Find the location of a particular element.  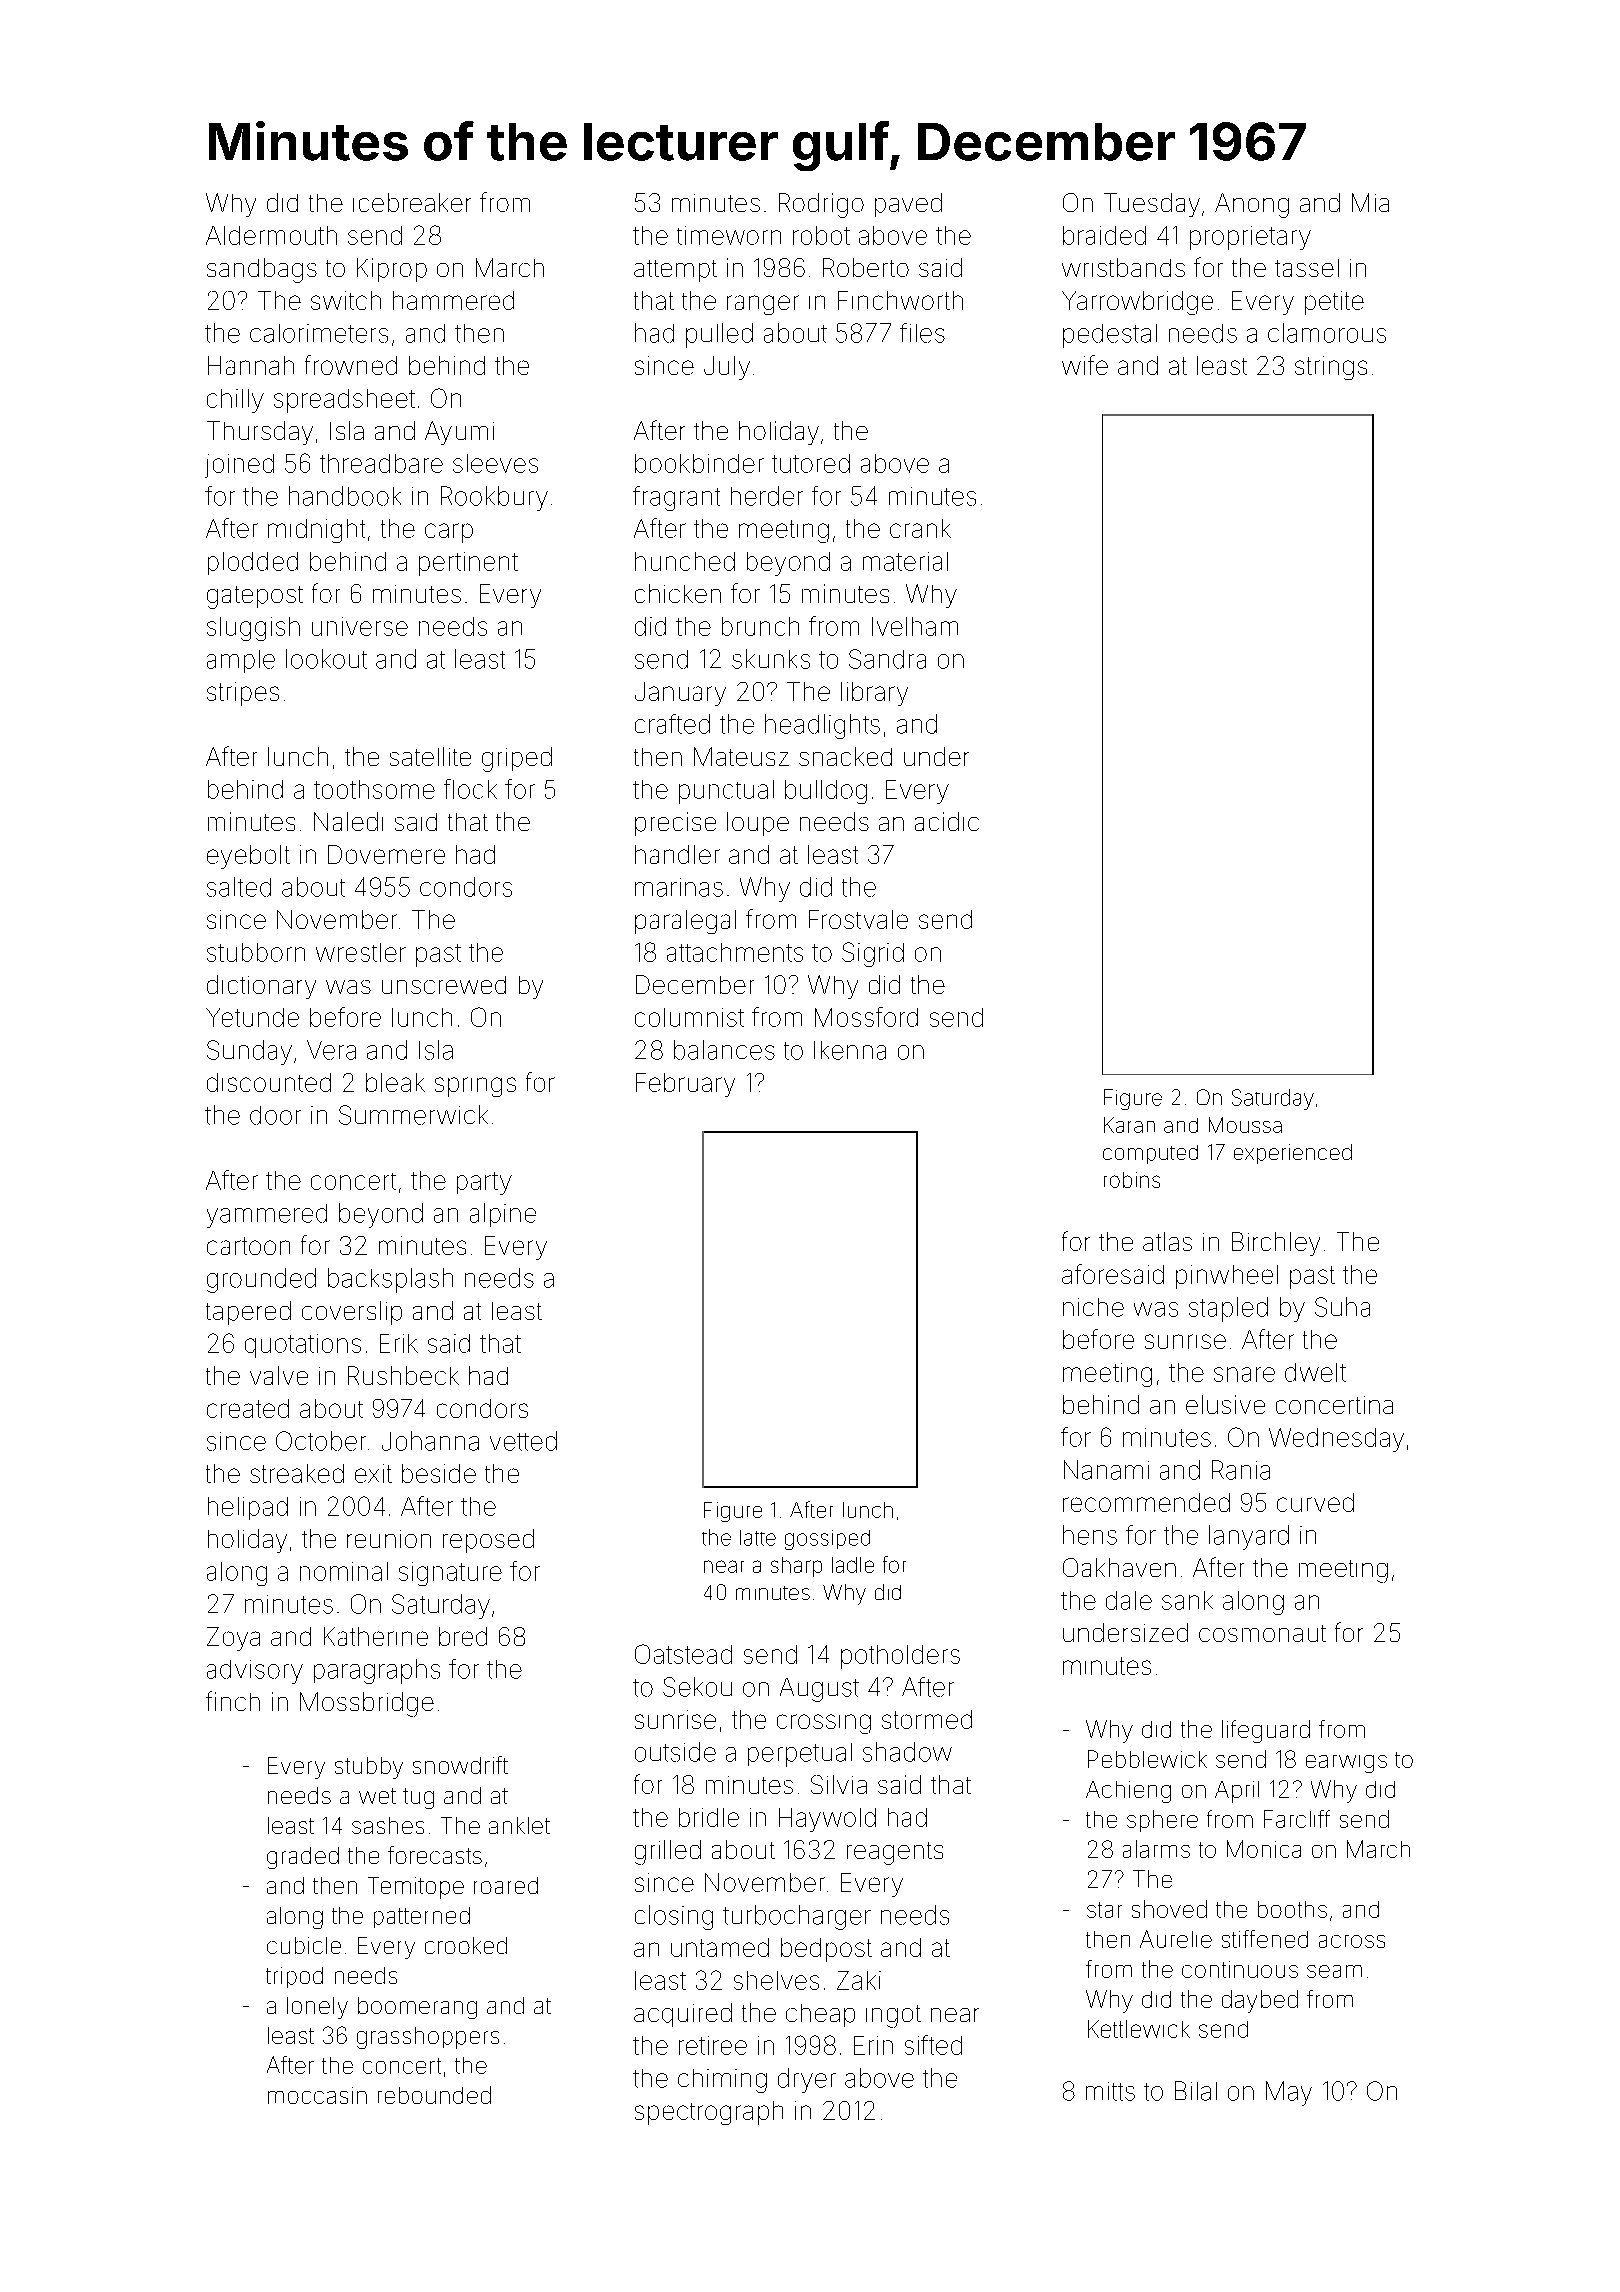

universe is located at coordinates (360, 626).
